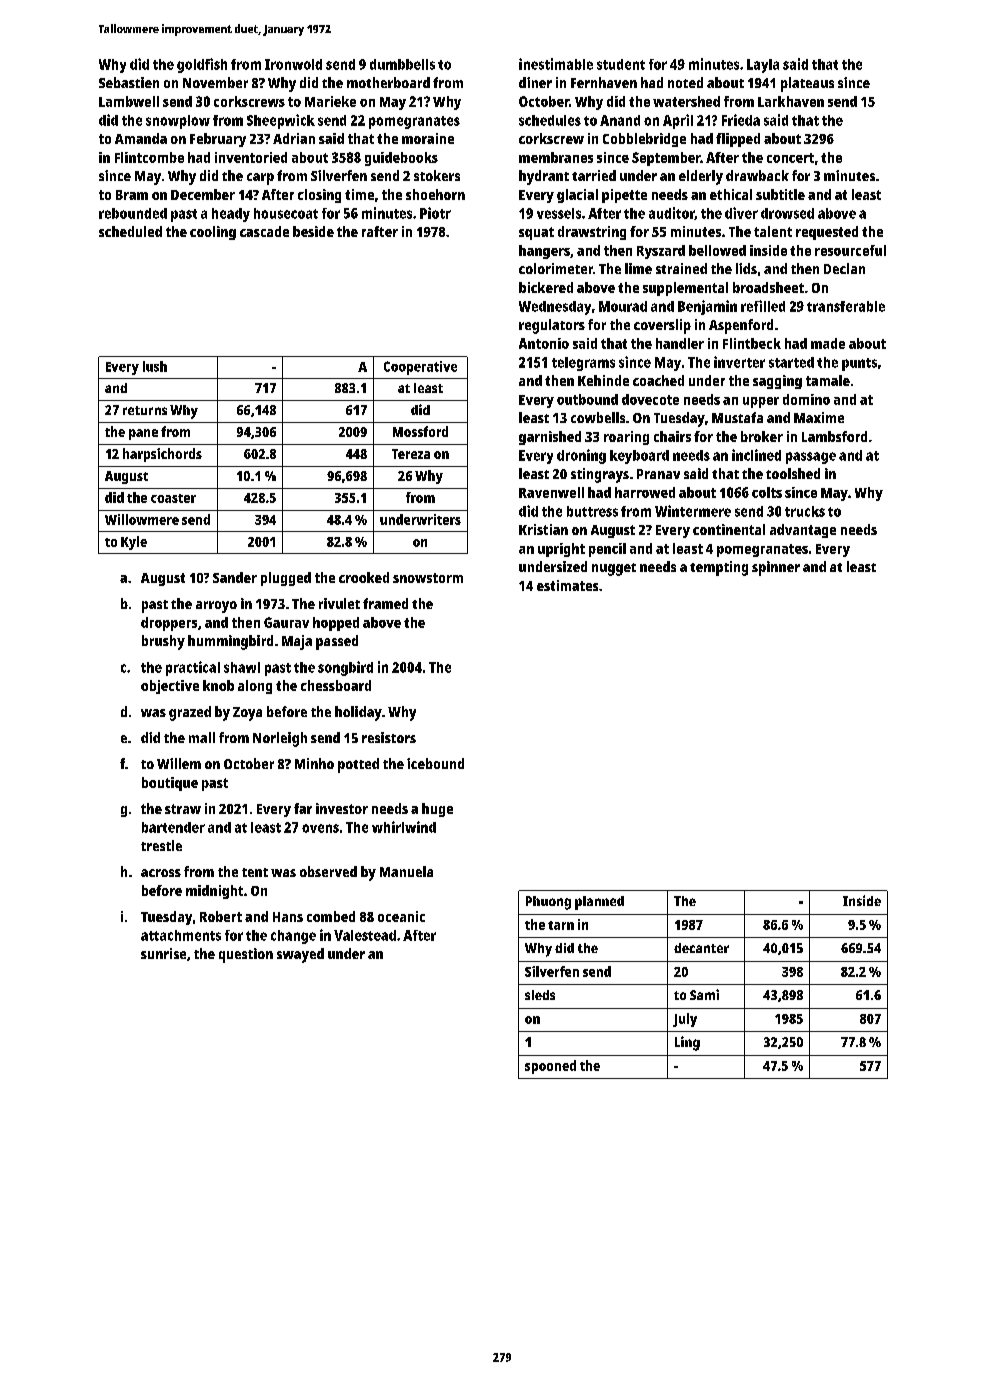  What do you see at coordinates (420, 368) in the page?
I see `Cooperative` at bounding box center [420, 368].
